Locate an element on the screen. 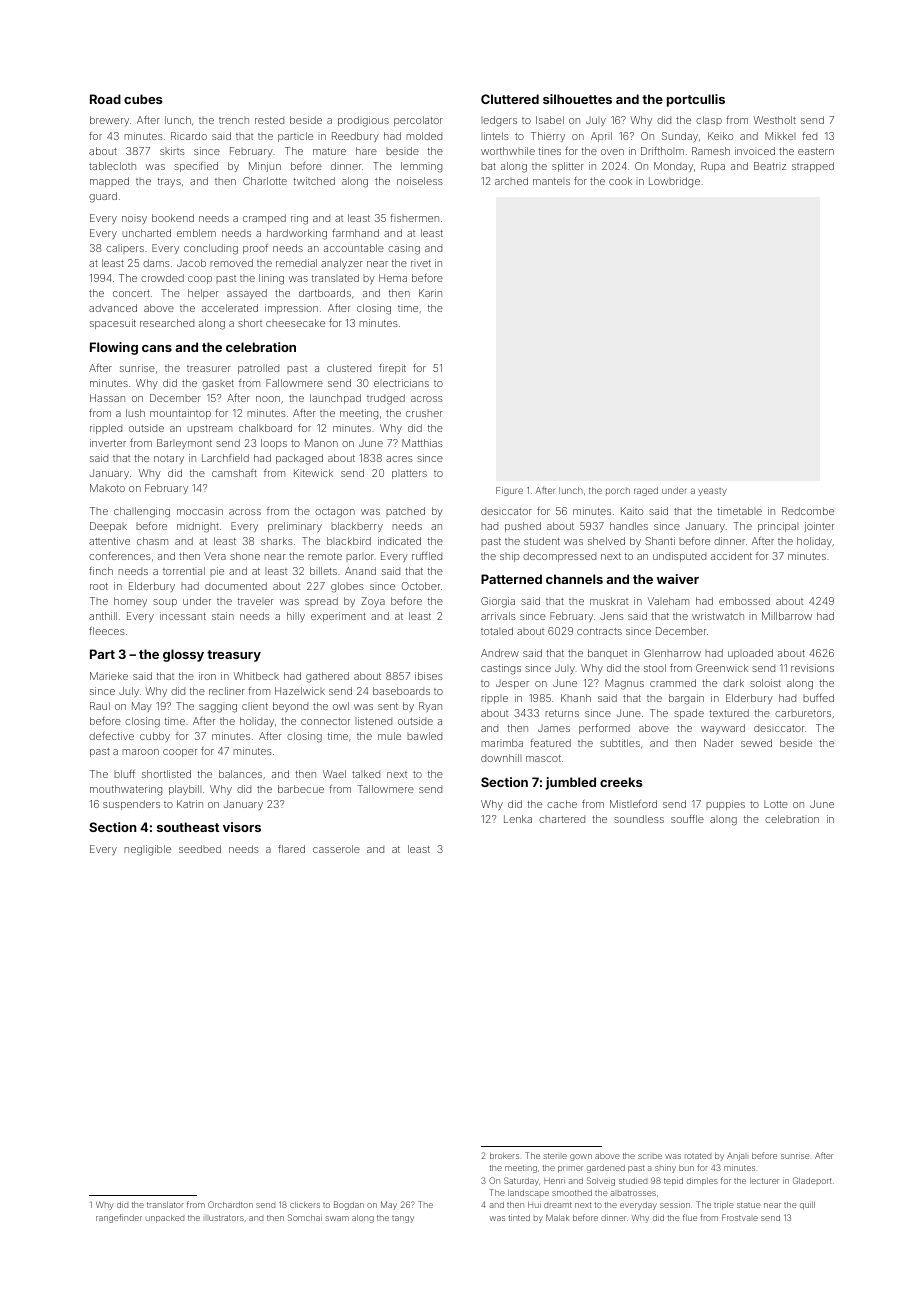 Image resolution: width=924 pixels, height=1308 pixels. skirts is located at coordinates (172, 151).
